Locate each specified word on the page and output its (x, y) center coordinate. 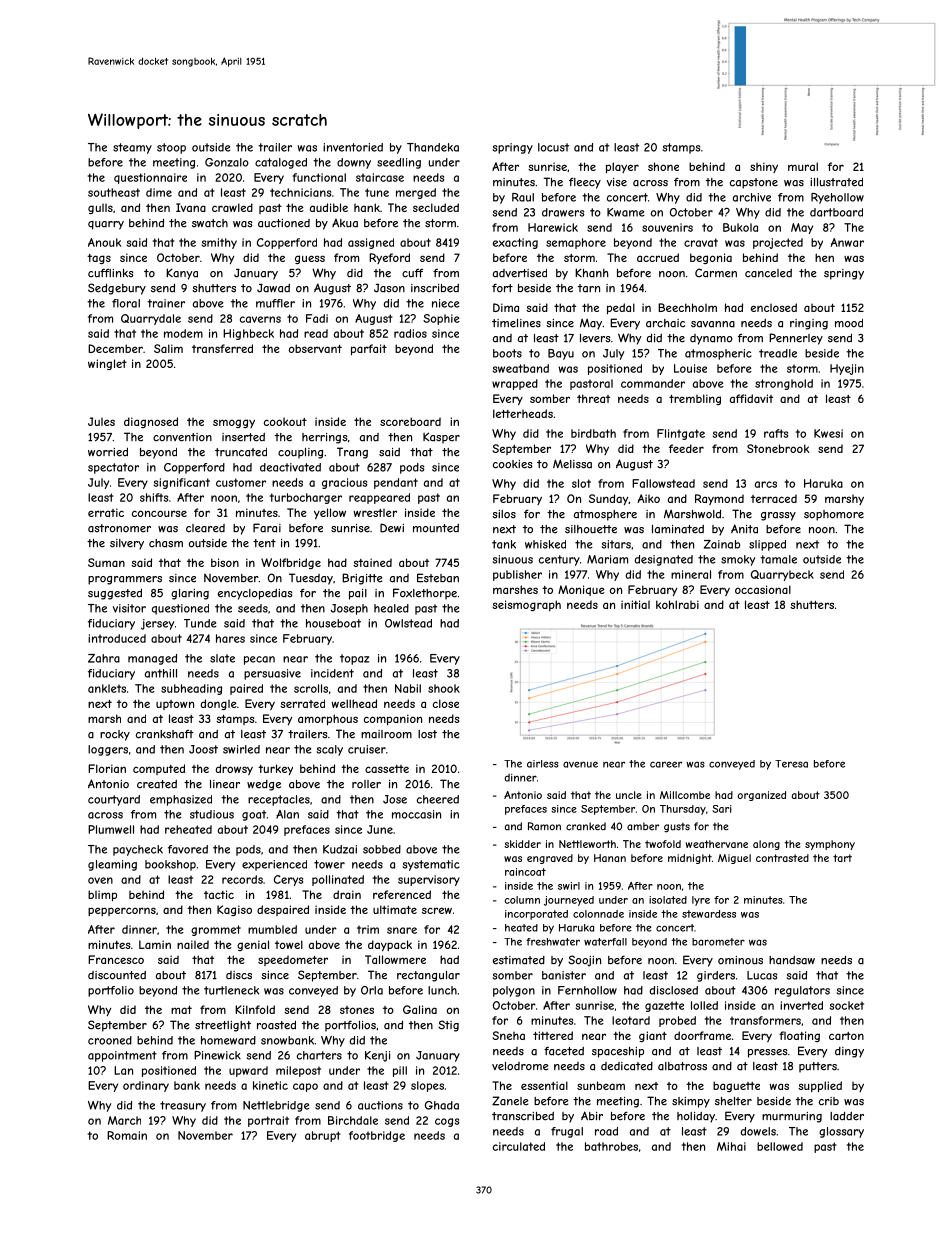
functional (319, 177)
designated (664, 560)
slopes (427, 1086)
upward (248, 1071)
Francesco (116, 959)
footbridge (377, 1136)
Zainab (722, 544)
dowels (758, 1131)
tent (264, 543)
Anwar (847, 242)
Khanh (591, 273)
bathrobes (611, 1146)
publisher (517, 575)
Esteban (438, 578)
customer (241, 482)
